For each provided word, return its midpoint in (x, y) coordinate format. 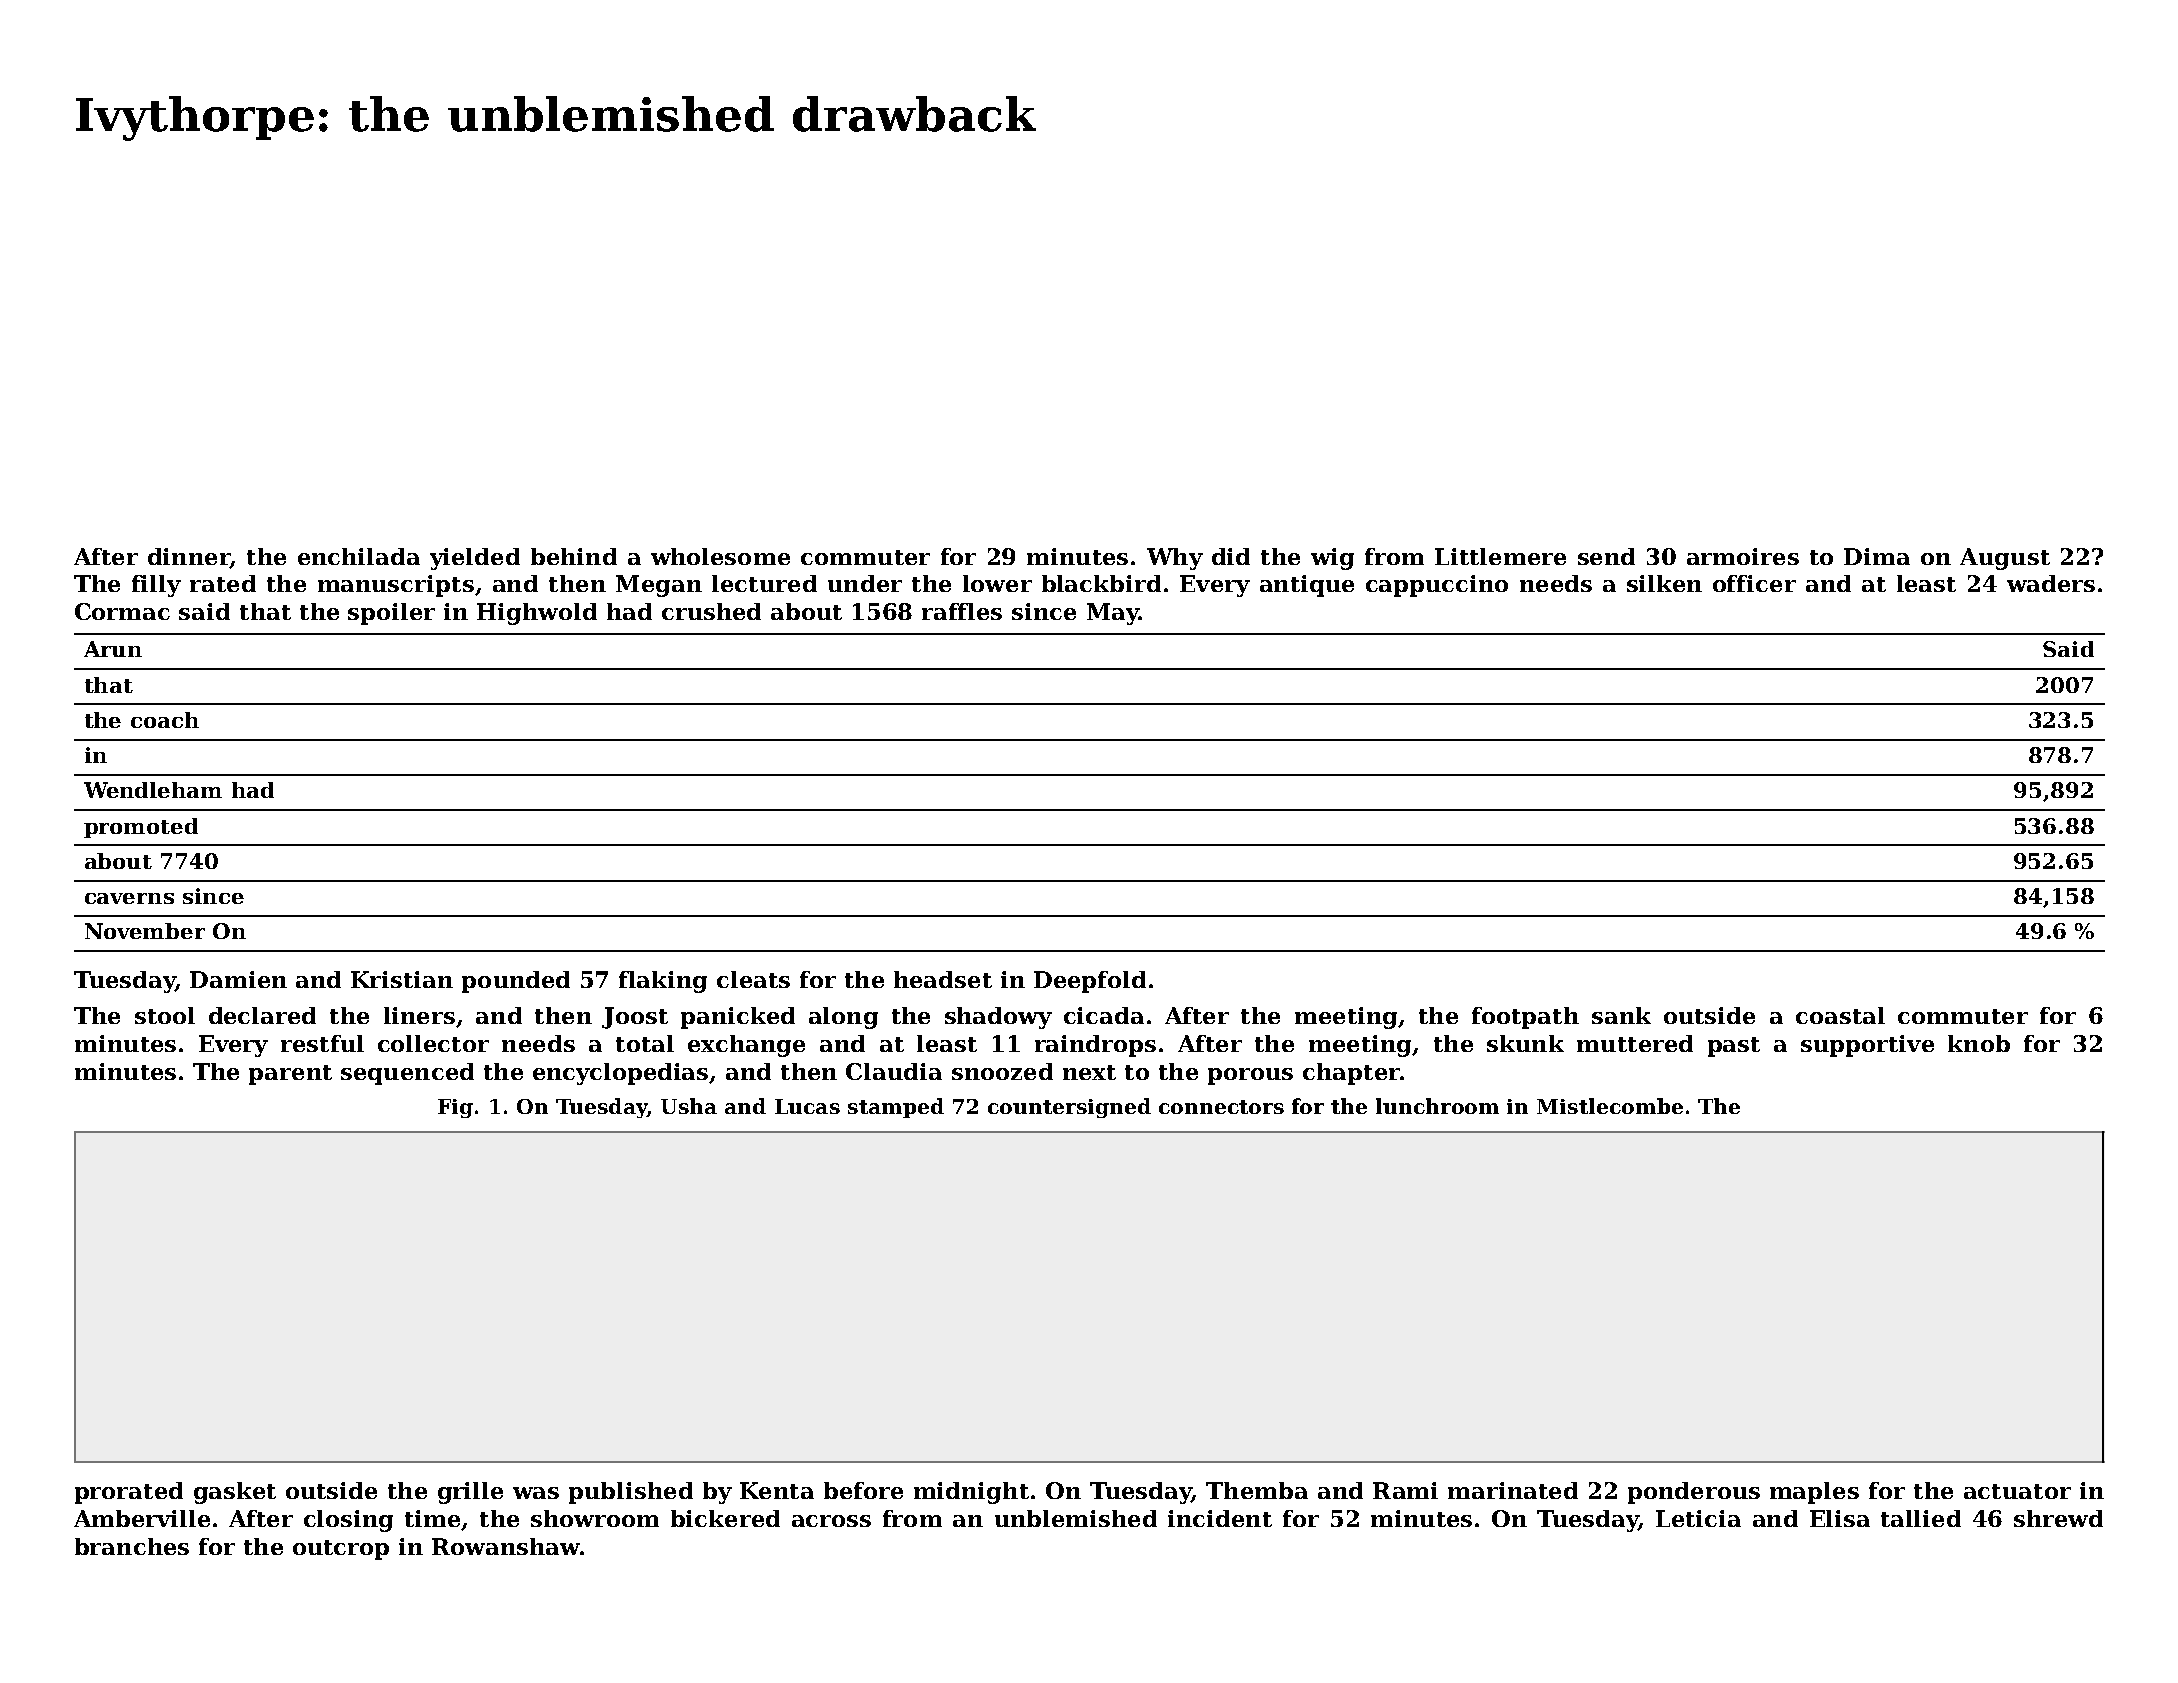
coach (165, 720)
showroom (595, 1518)
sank (1621, 1015)
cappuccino (1437, 586)
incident (1220, 1518)
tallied (1921, 1518)
